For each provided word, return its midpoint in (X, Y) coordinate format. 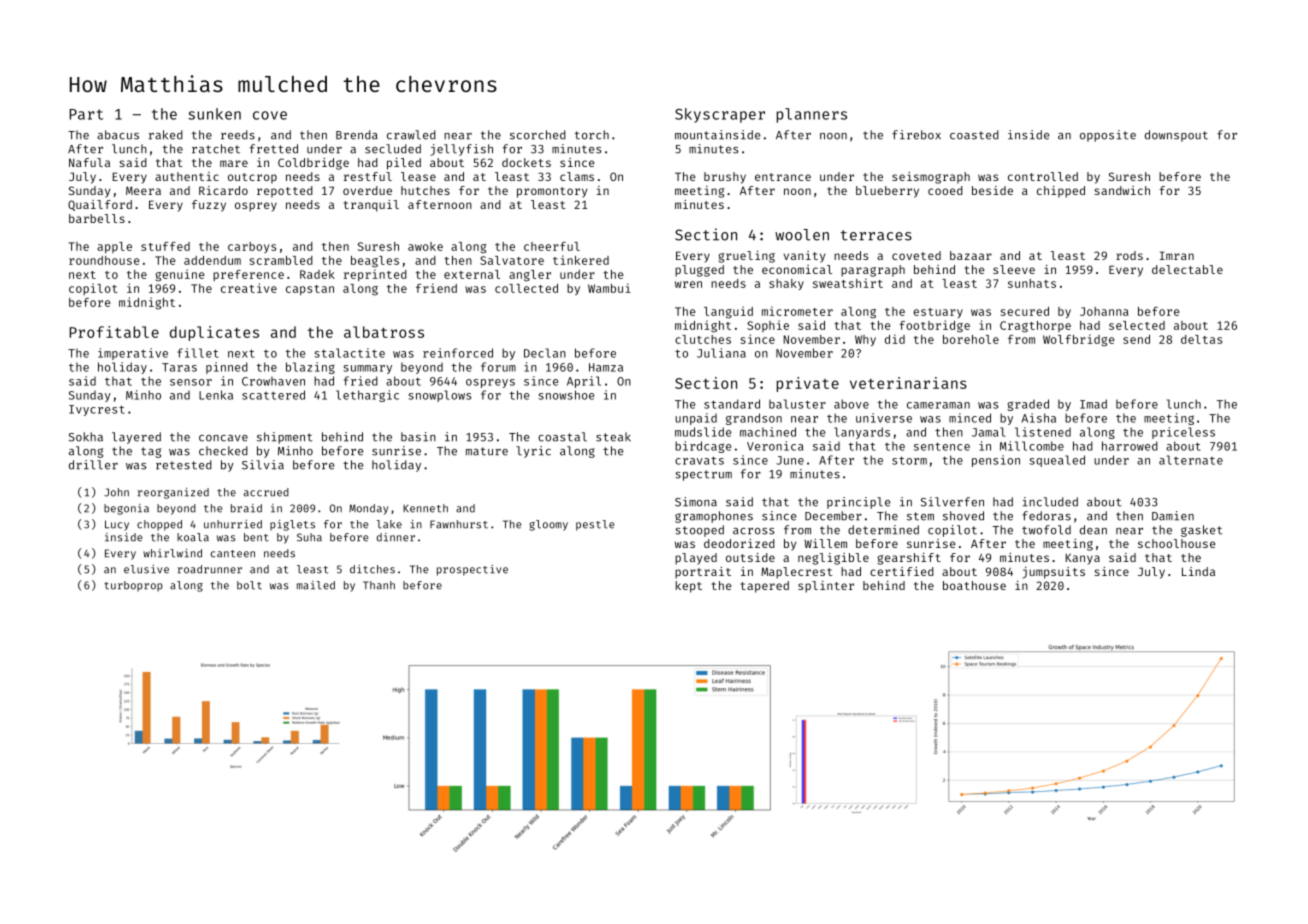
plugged (699, 271)
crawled (411, 135)
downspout (1176, 136)
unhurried (233, 524)
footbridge (934, 326)
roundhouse (104, 260)
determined (883, 530)
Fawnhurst (459, 524)
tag (151, 452)
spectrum (703, 475)
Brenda (357, 135)
